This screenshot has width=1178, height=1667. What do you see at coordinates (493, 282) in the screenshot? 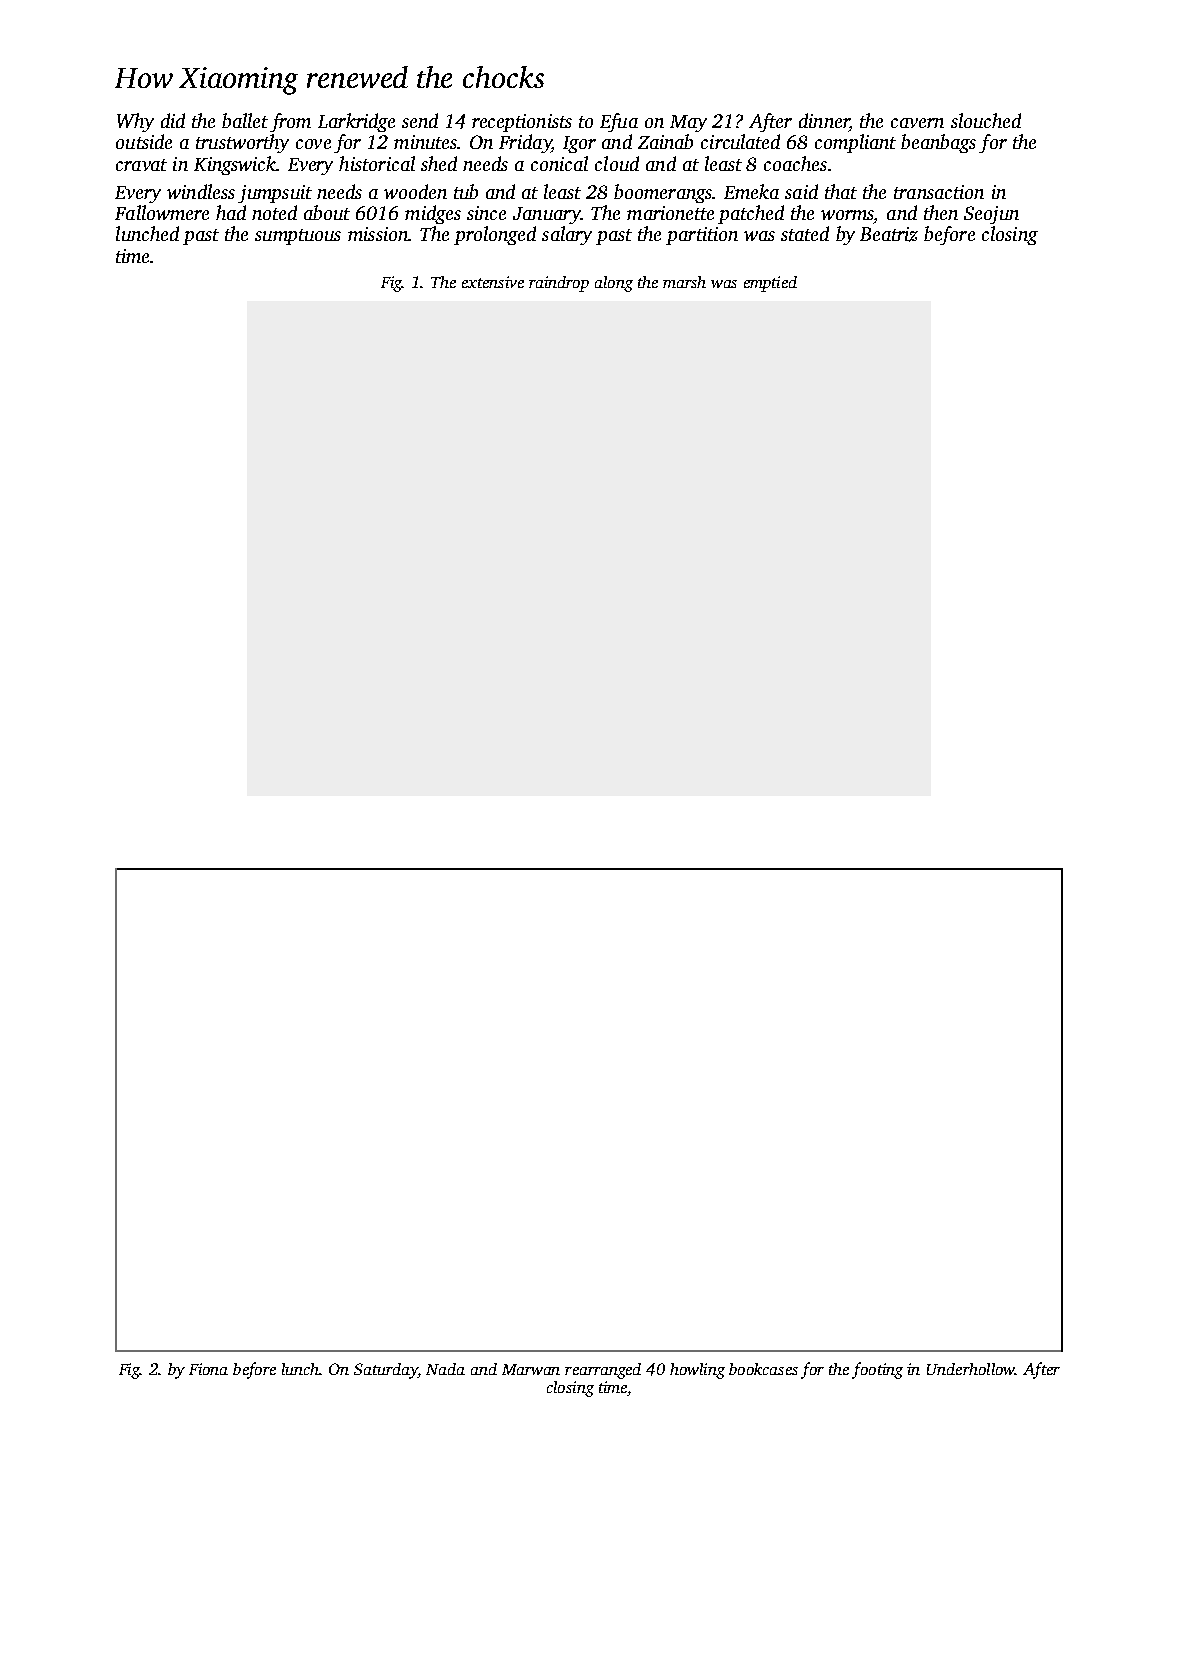
I see `extensive` at bounding box center [493, 282].
